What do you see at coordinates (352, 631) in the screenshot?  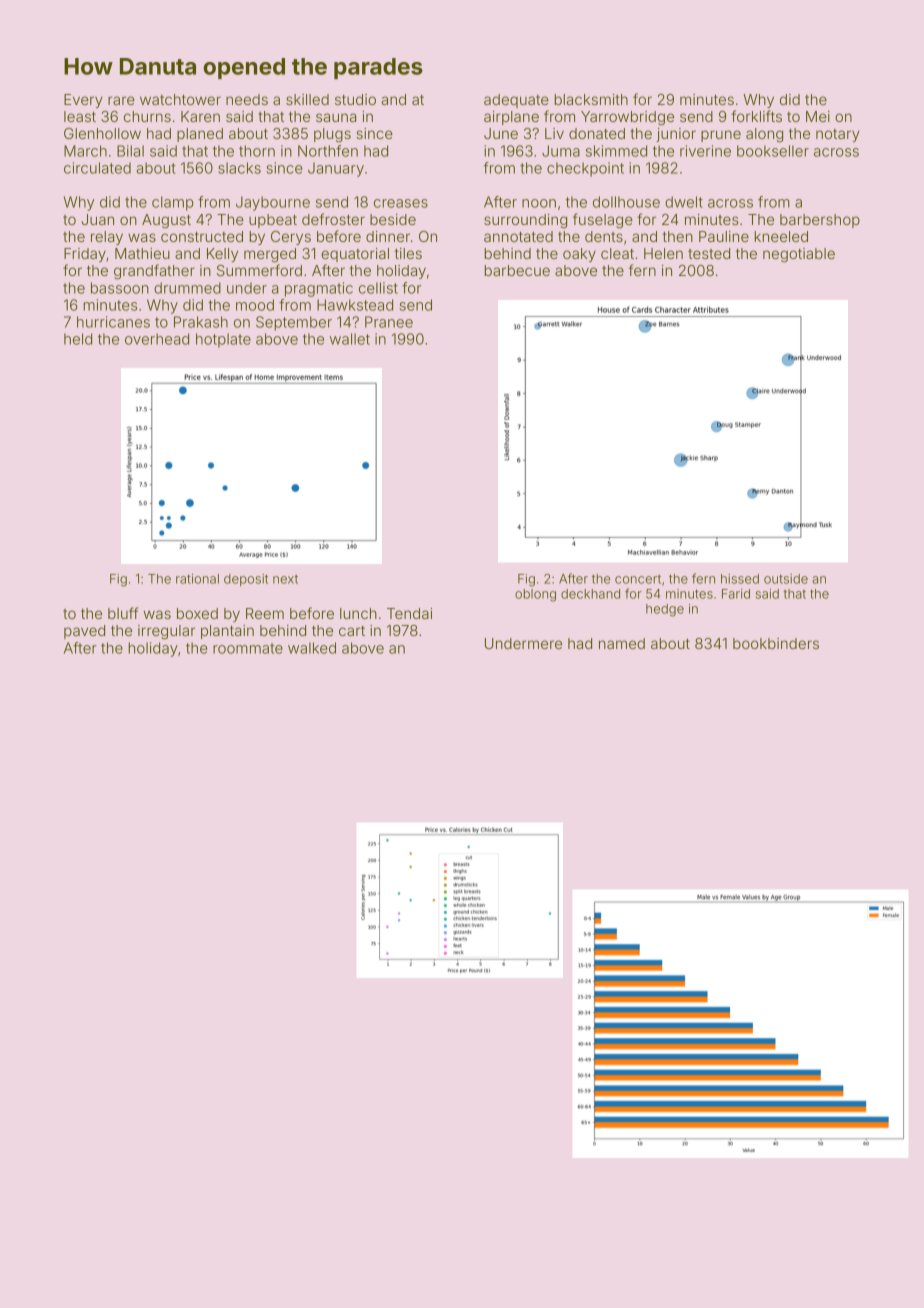 I see `cart` at bounding box center [352, 631].
